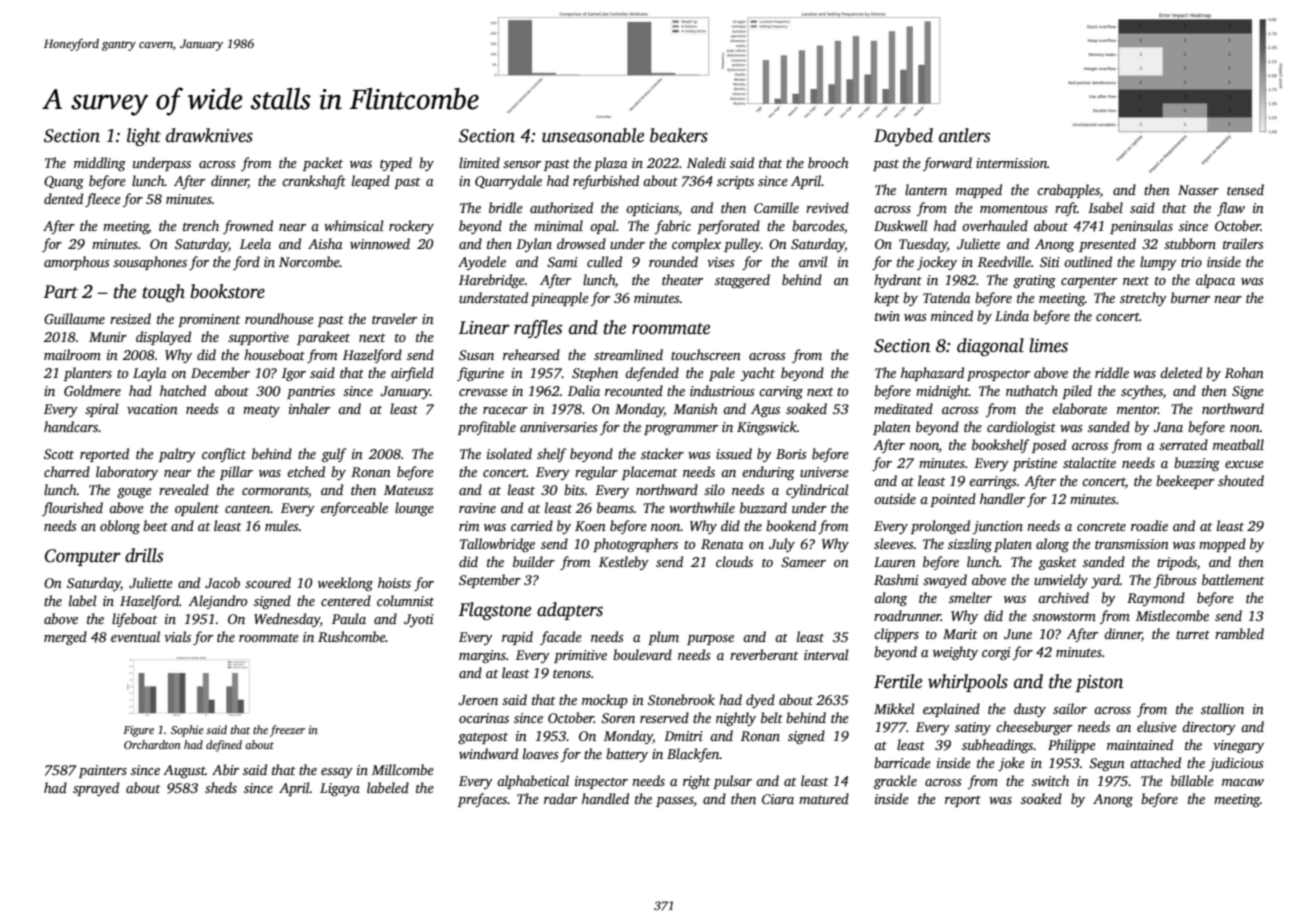 Image resolution: width=1308 pixels, height=924 pixels. Describe the element at coordinates (144, 137) in the screenshot. I see `light` at that location.
